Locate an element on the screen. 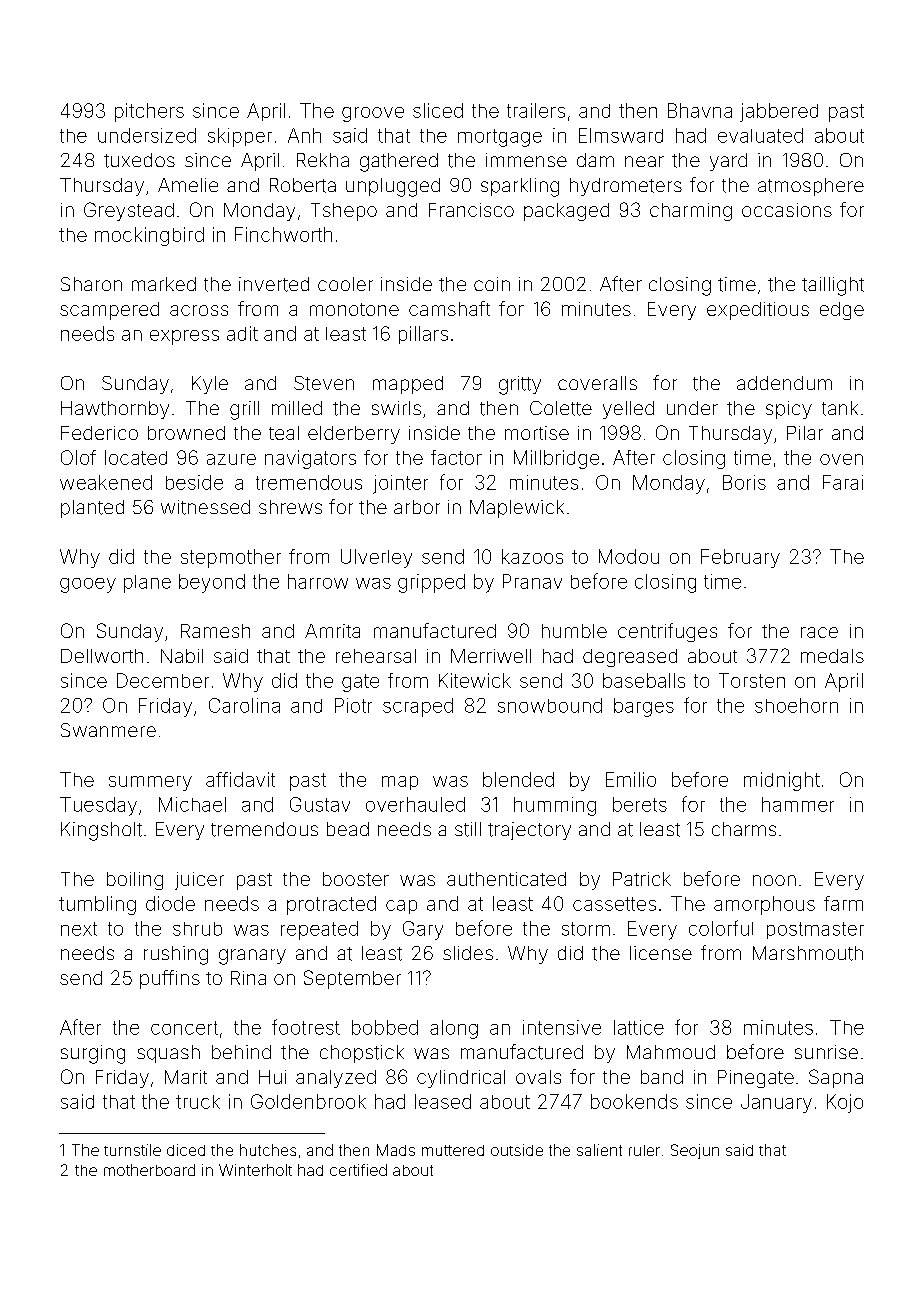 The width and height of the screenshot is (924, 1311). January is located at coordinates (776, 1103).
